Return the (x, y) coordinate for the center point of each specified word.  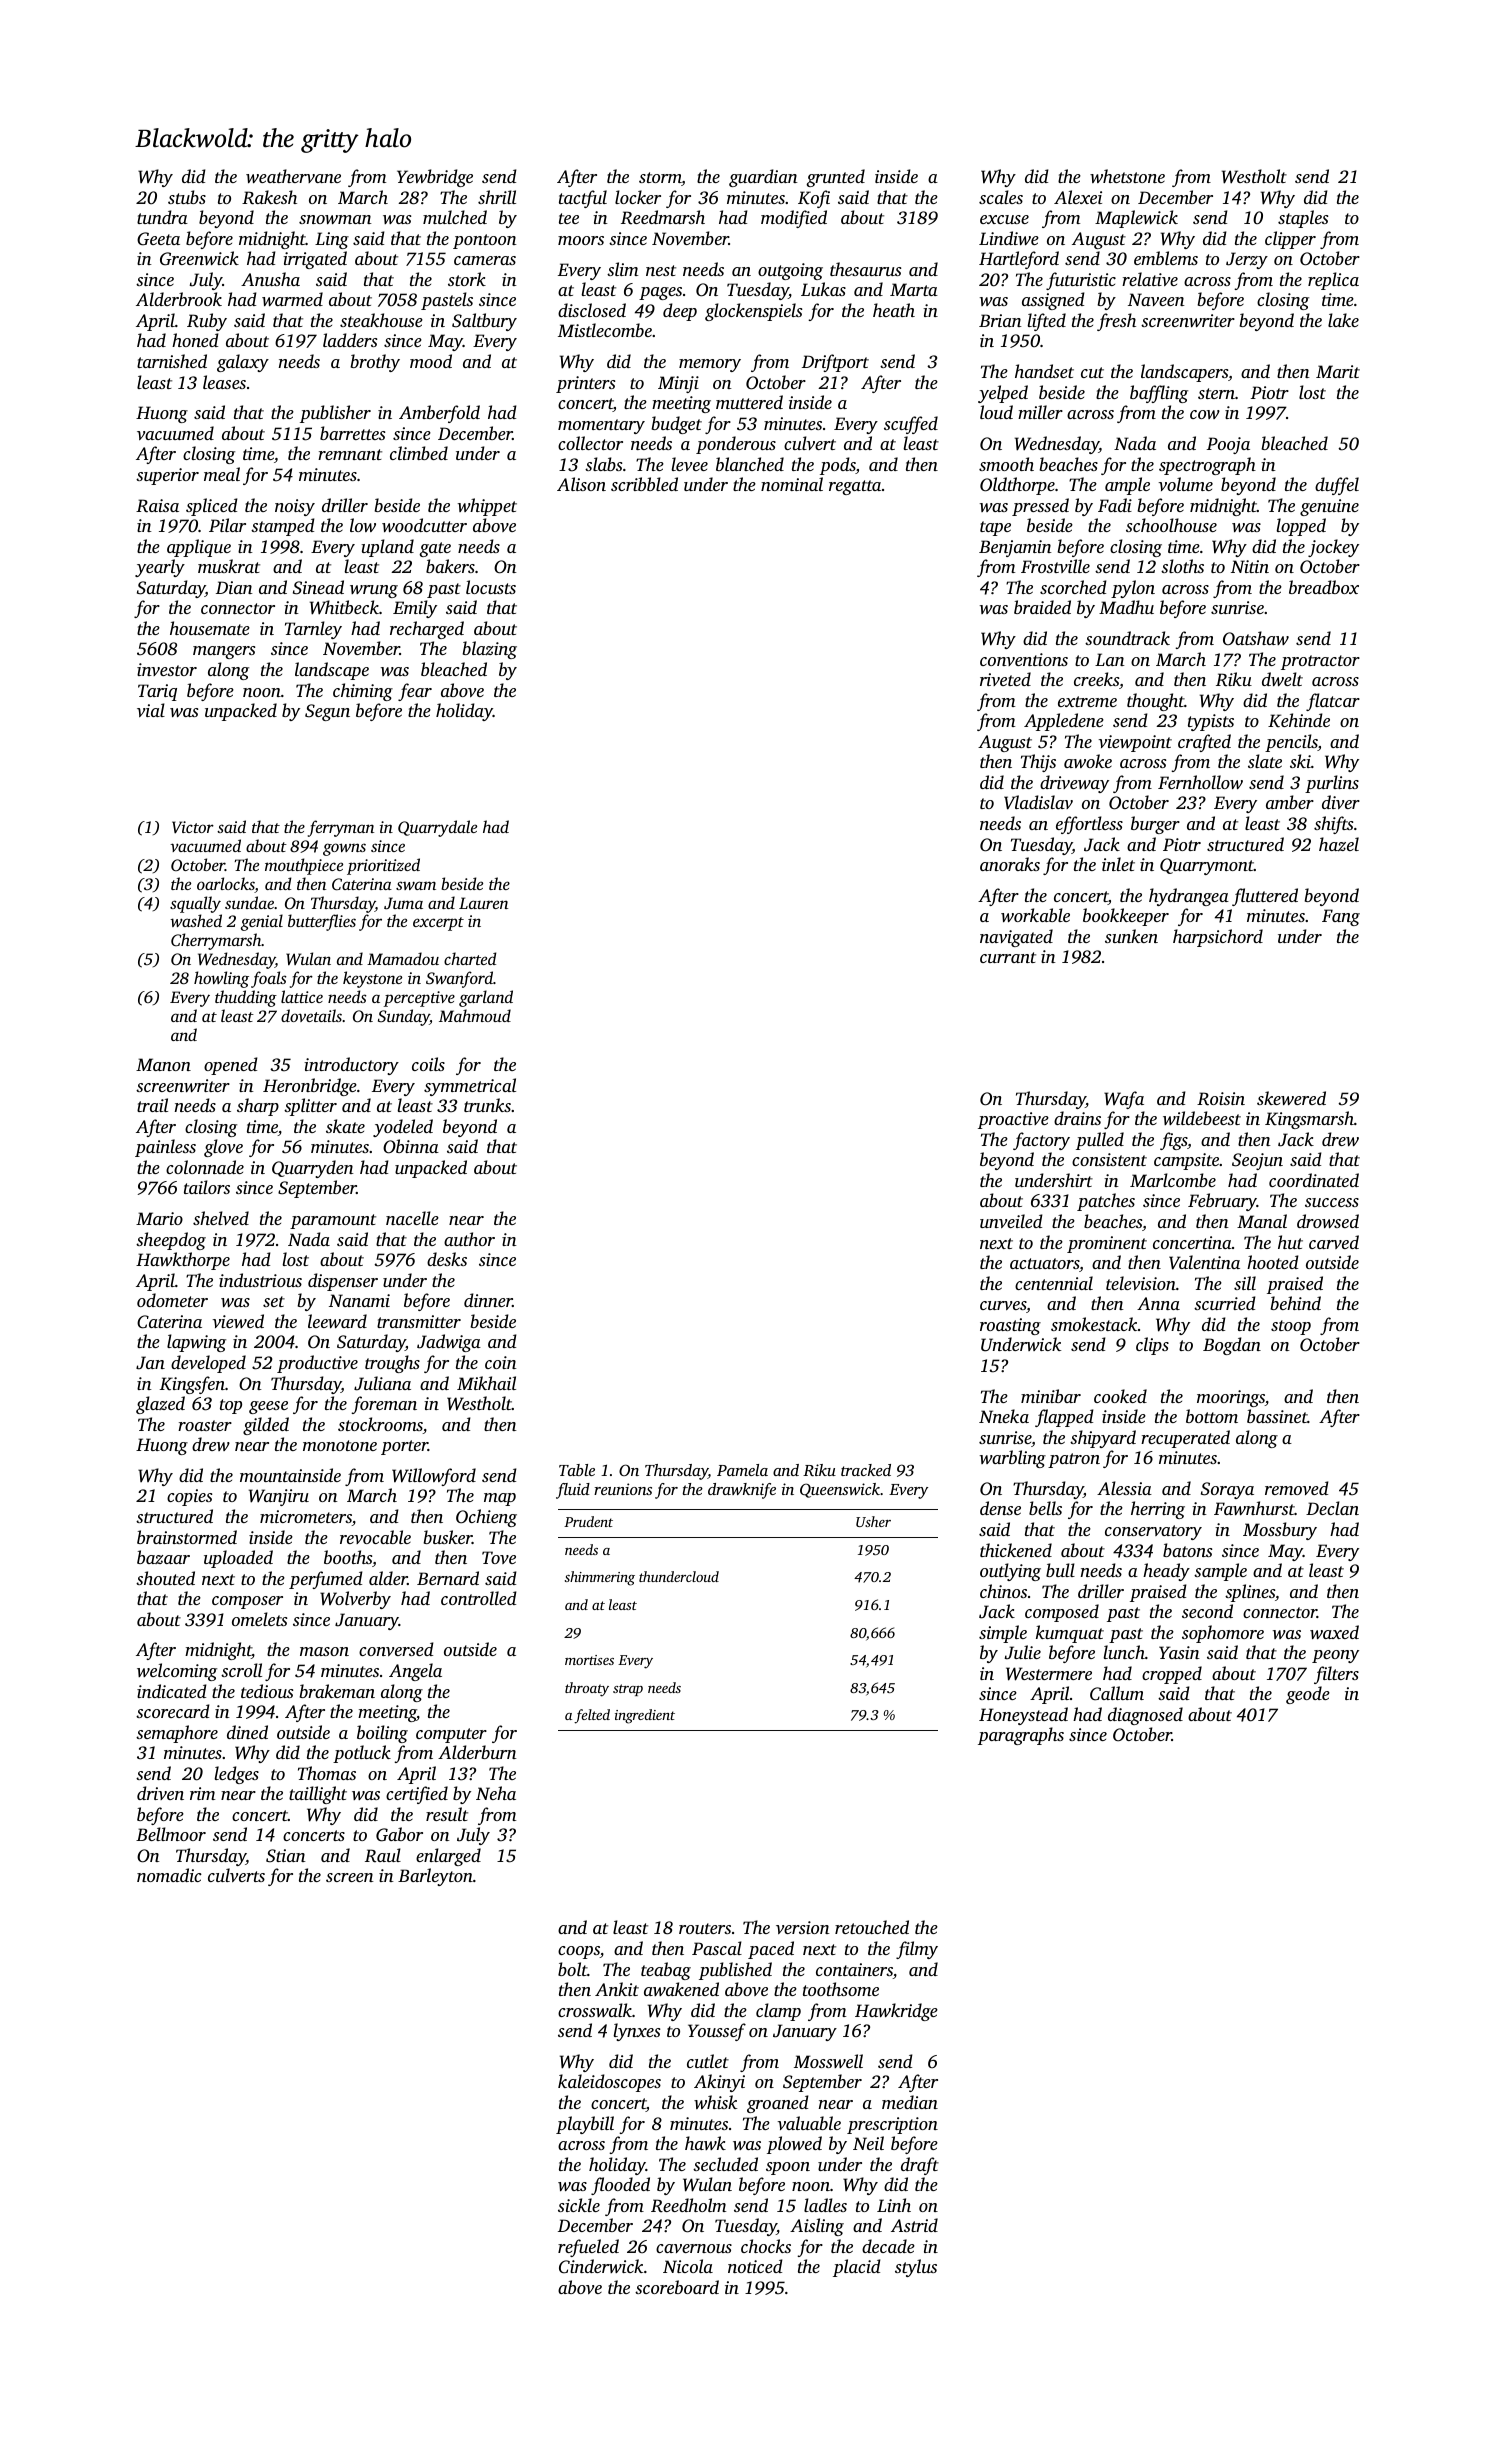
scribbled (644, 484)
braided (1042, 607)
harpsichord (1218, 938)
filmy (917, 1950)
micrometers (306, 1518)
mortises (589, 1660)
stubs (187, 197)
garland (486, 998)
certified (417, 1795)
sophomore (1223, 1634)
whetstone (1127, 176)
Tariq (157, 692)
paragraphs (1021, 1736)
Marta (914, 289)
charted (470, 958)
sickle (579, 2205)
